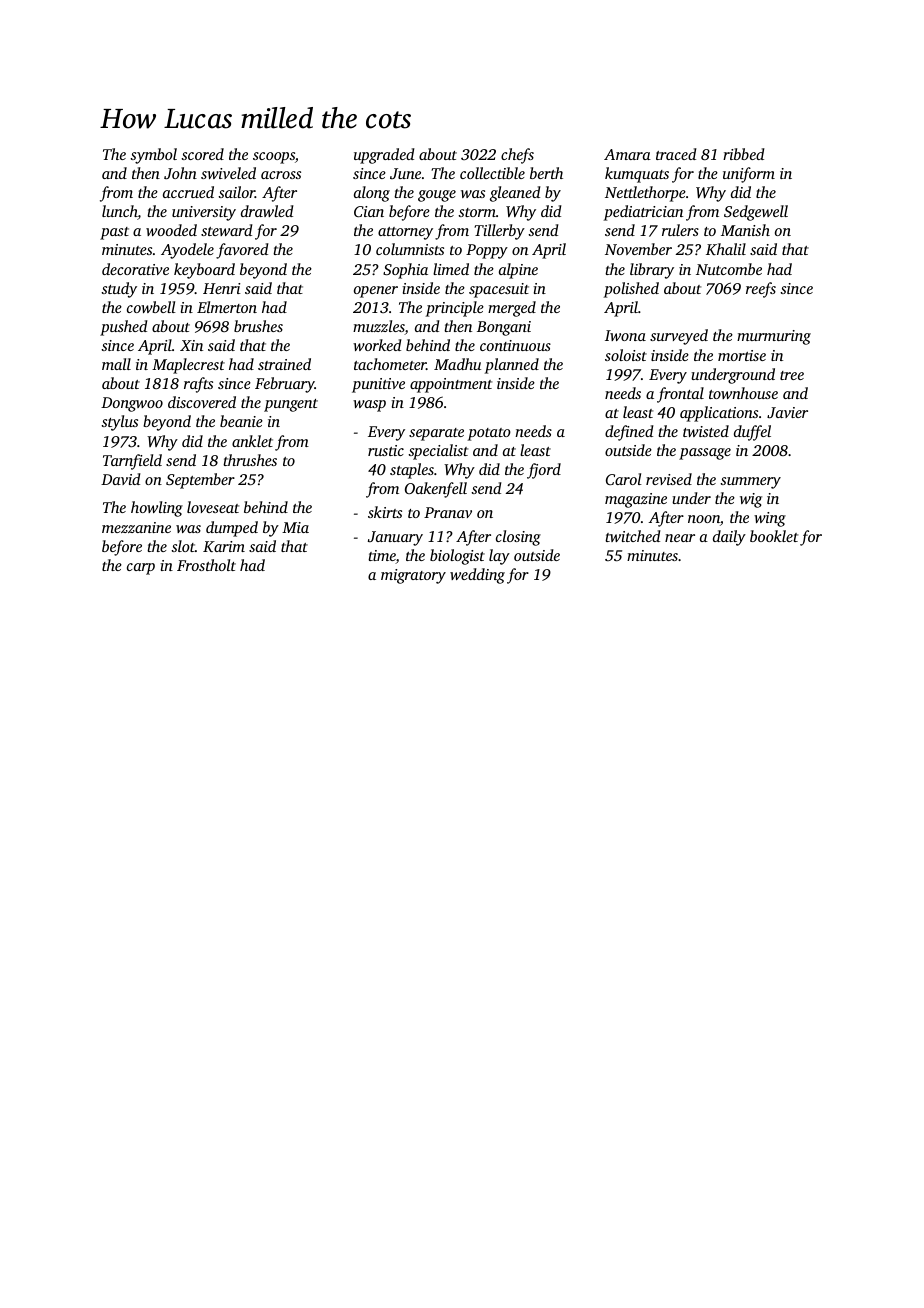 Image resolution: width=924 pixels, height=1308 pixels. I want to click on Frostholt, so click(206, 565).
